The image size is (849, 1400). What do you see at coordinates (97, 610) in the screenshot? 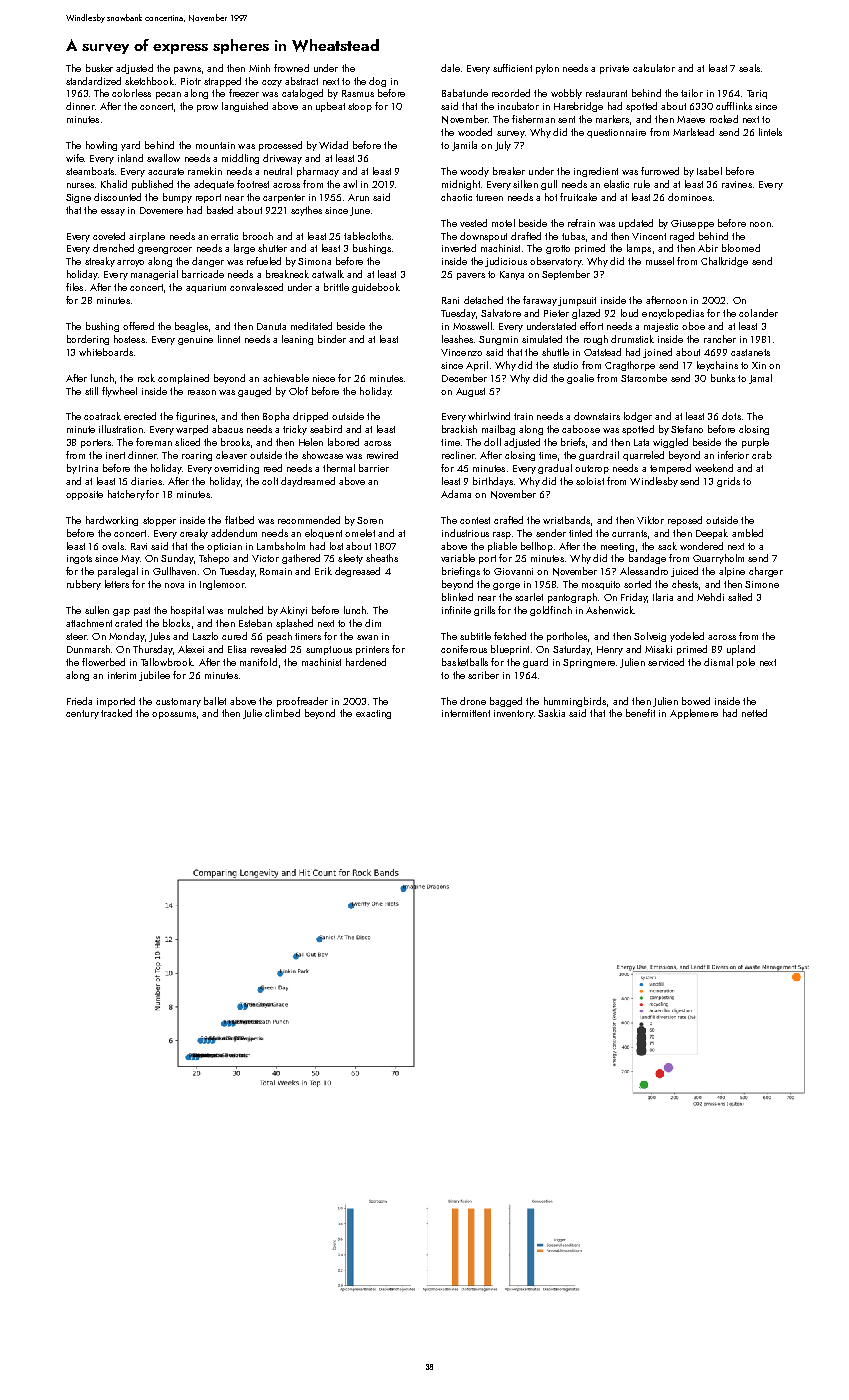
I see `sullen` at bounding box center [97, 610].
